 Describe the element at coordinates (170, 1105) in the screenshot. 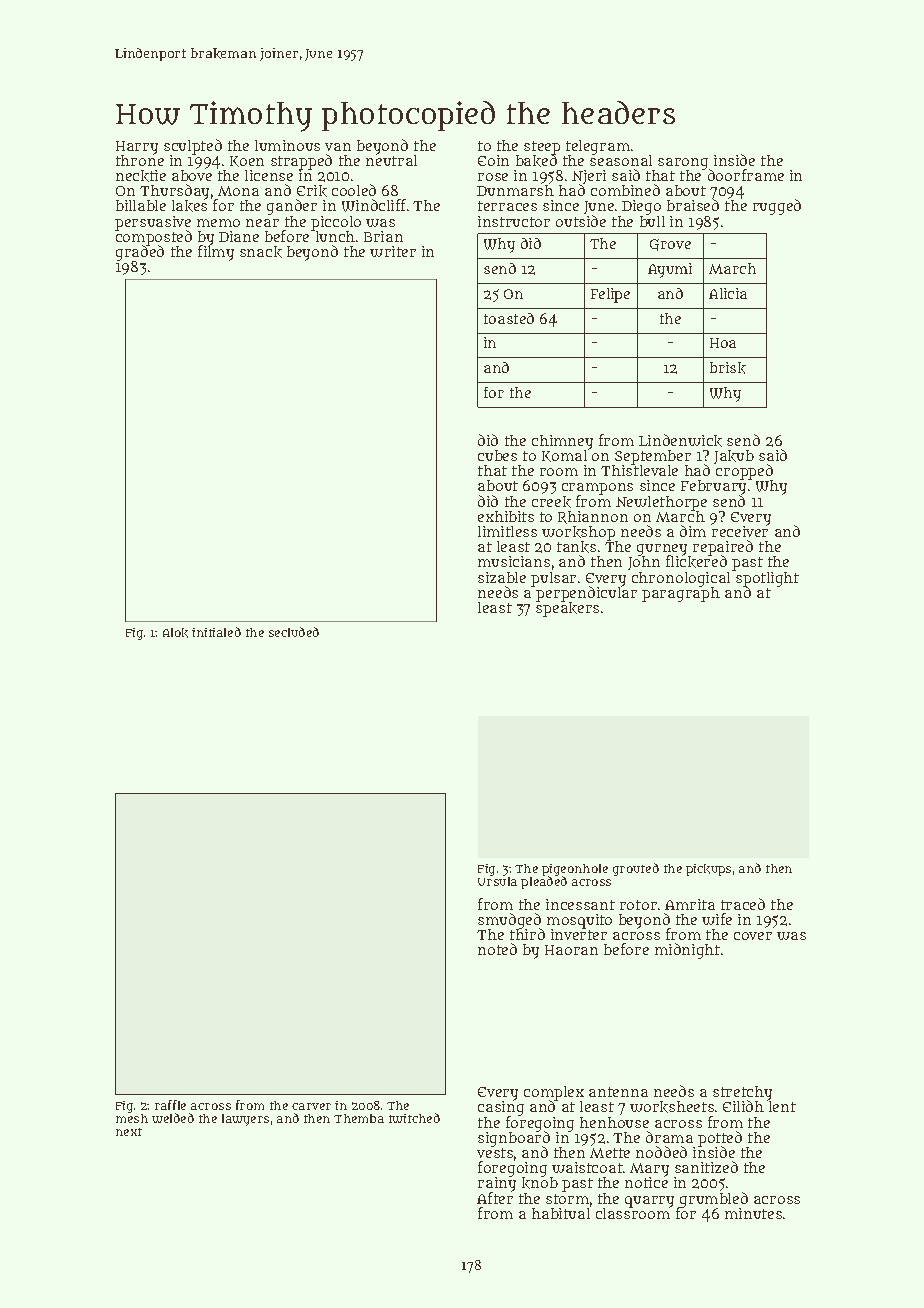

I see `raffle` at that location.
